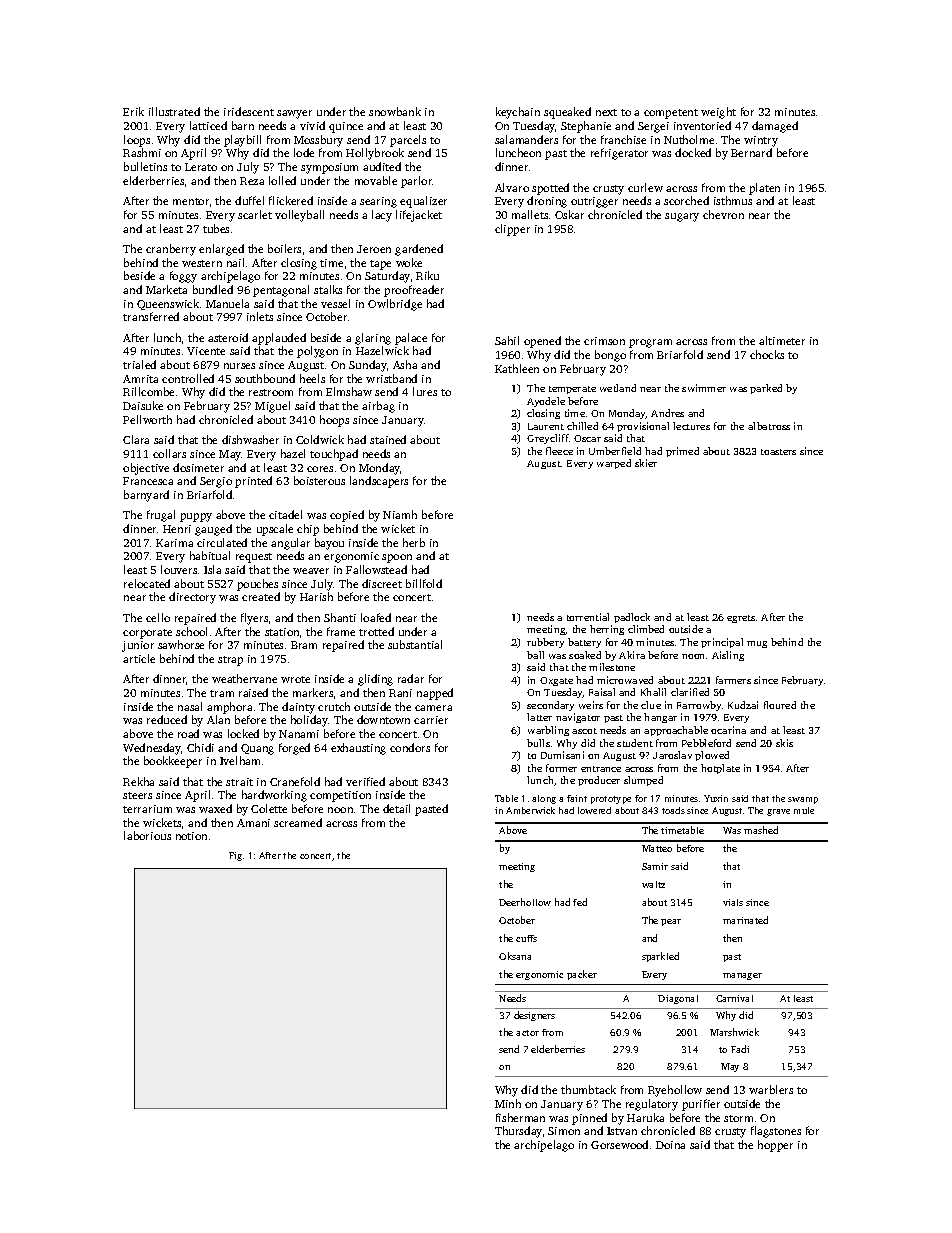 This image has width=952, height=1233. Describe the element at coordinates (556, 681) in the image. I see `Oxgate` at that location.
